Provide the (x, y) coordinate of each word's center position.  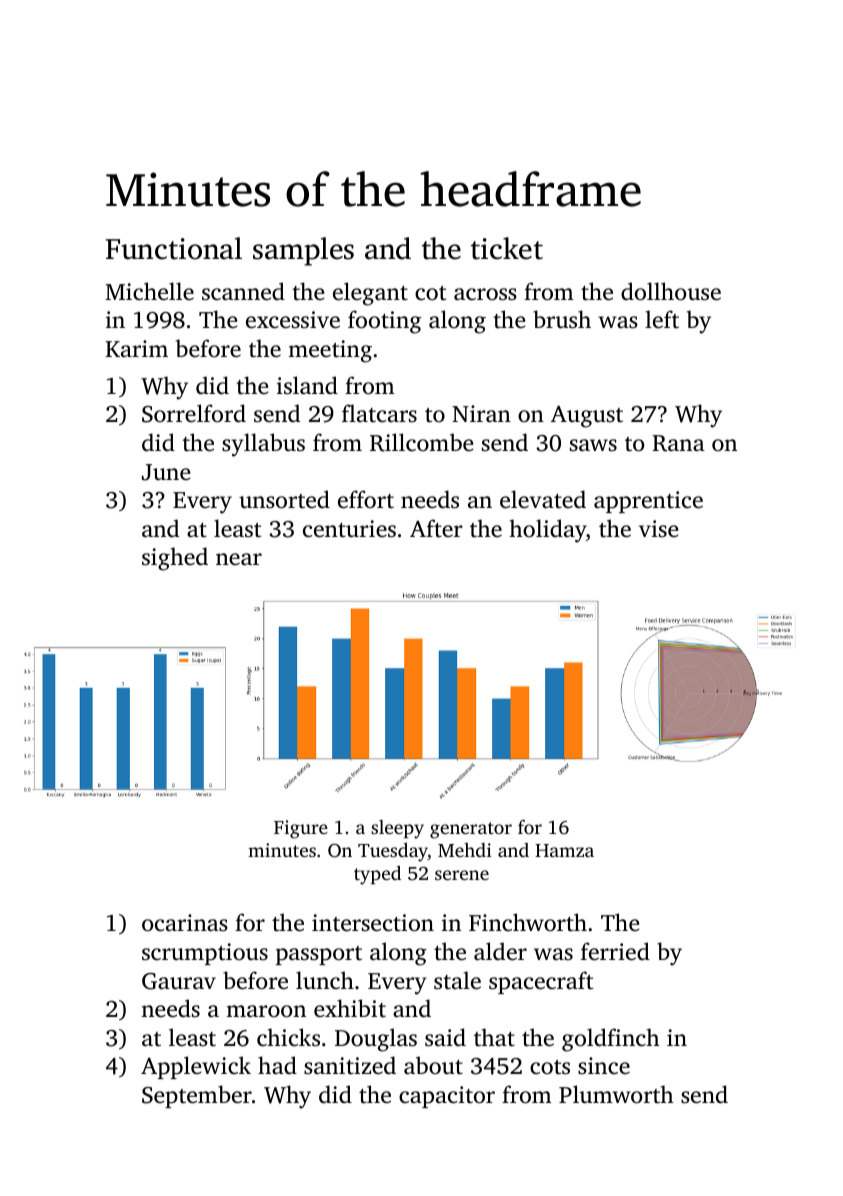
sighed (175, 559)
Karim (137, 348)
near (239, 559)
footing (384, 322)
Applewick (196, 1067)
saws (593, 445)
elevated (543, 499)
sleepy (397, 829)
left (662, 319)
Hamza (564, 850)
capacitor (447, 1097)
